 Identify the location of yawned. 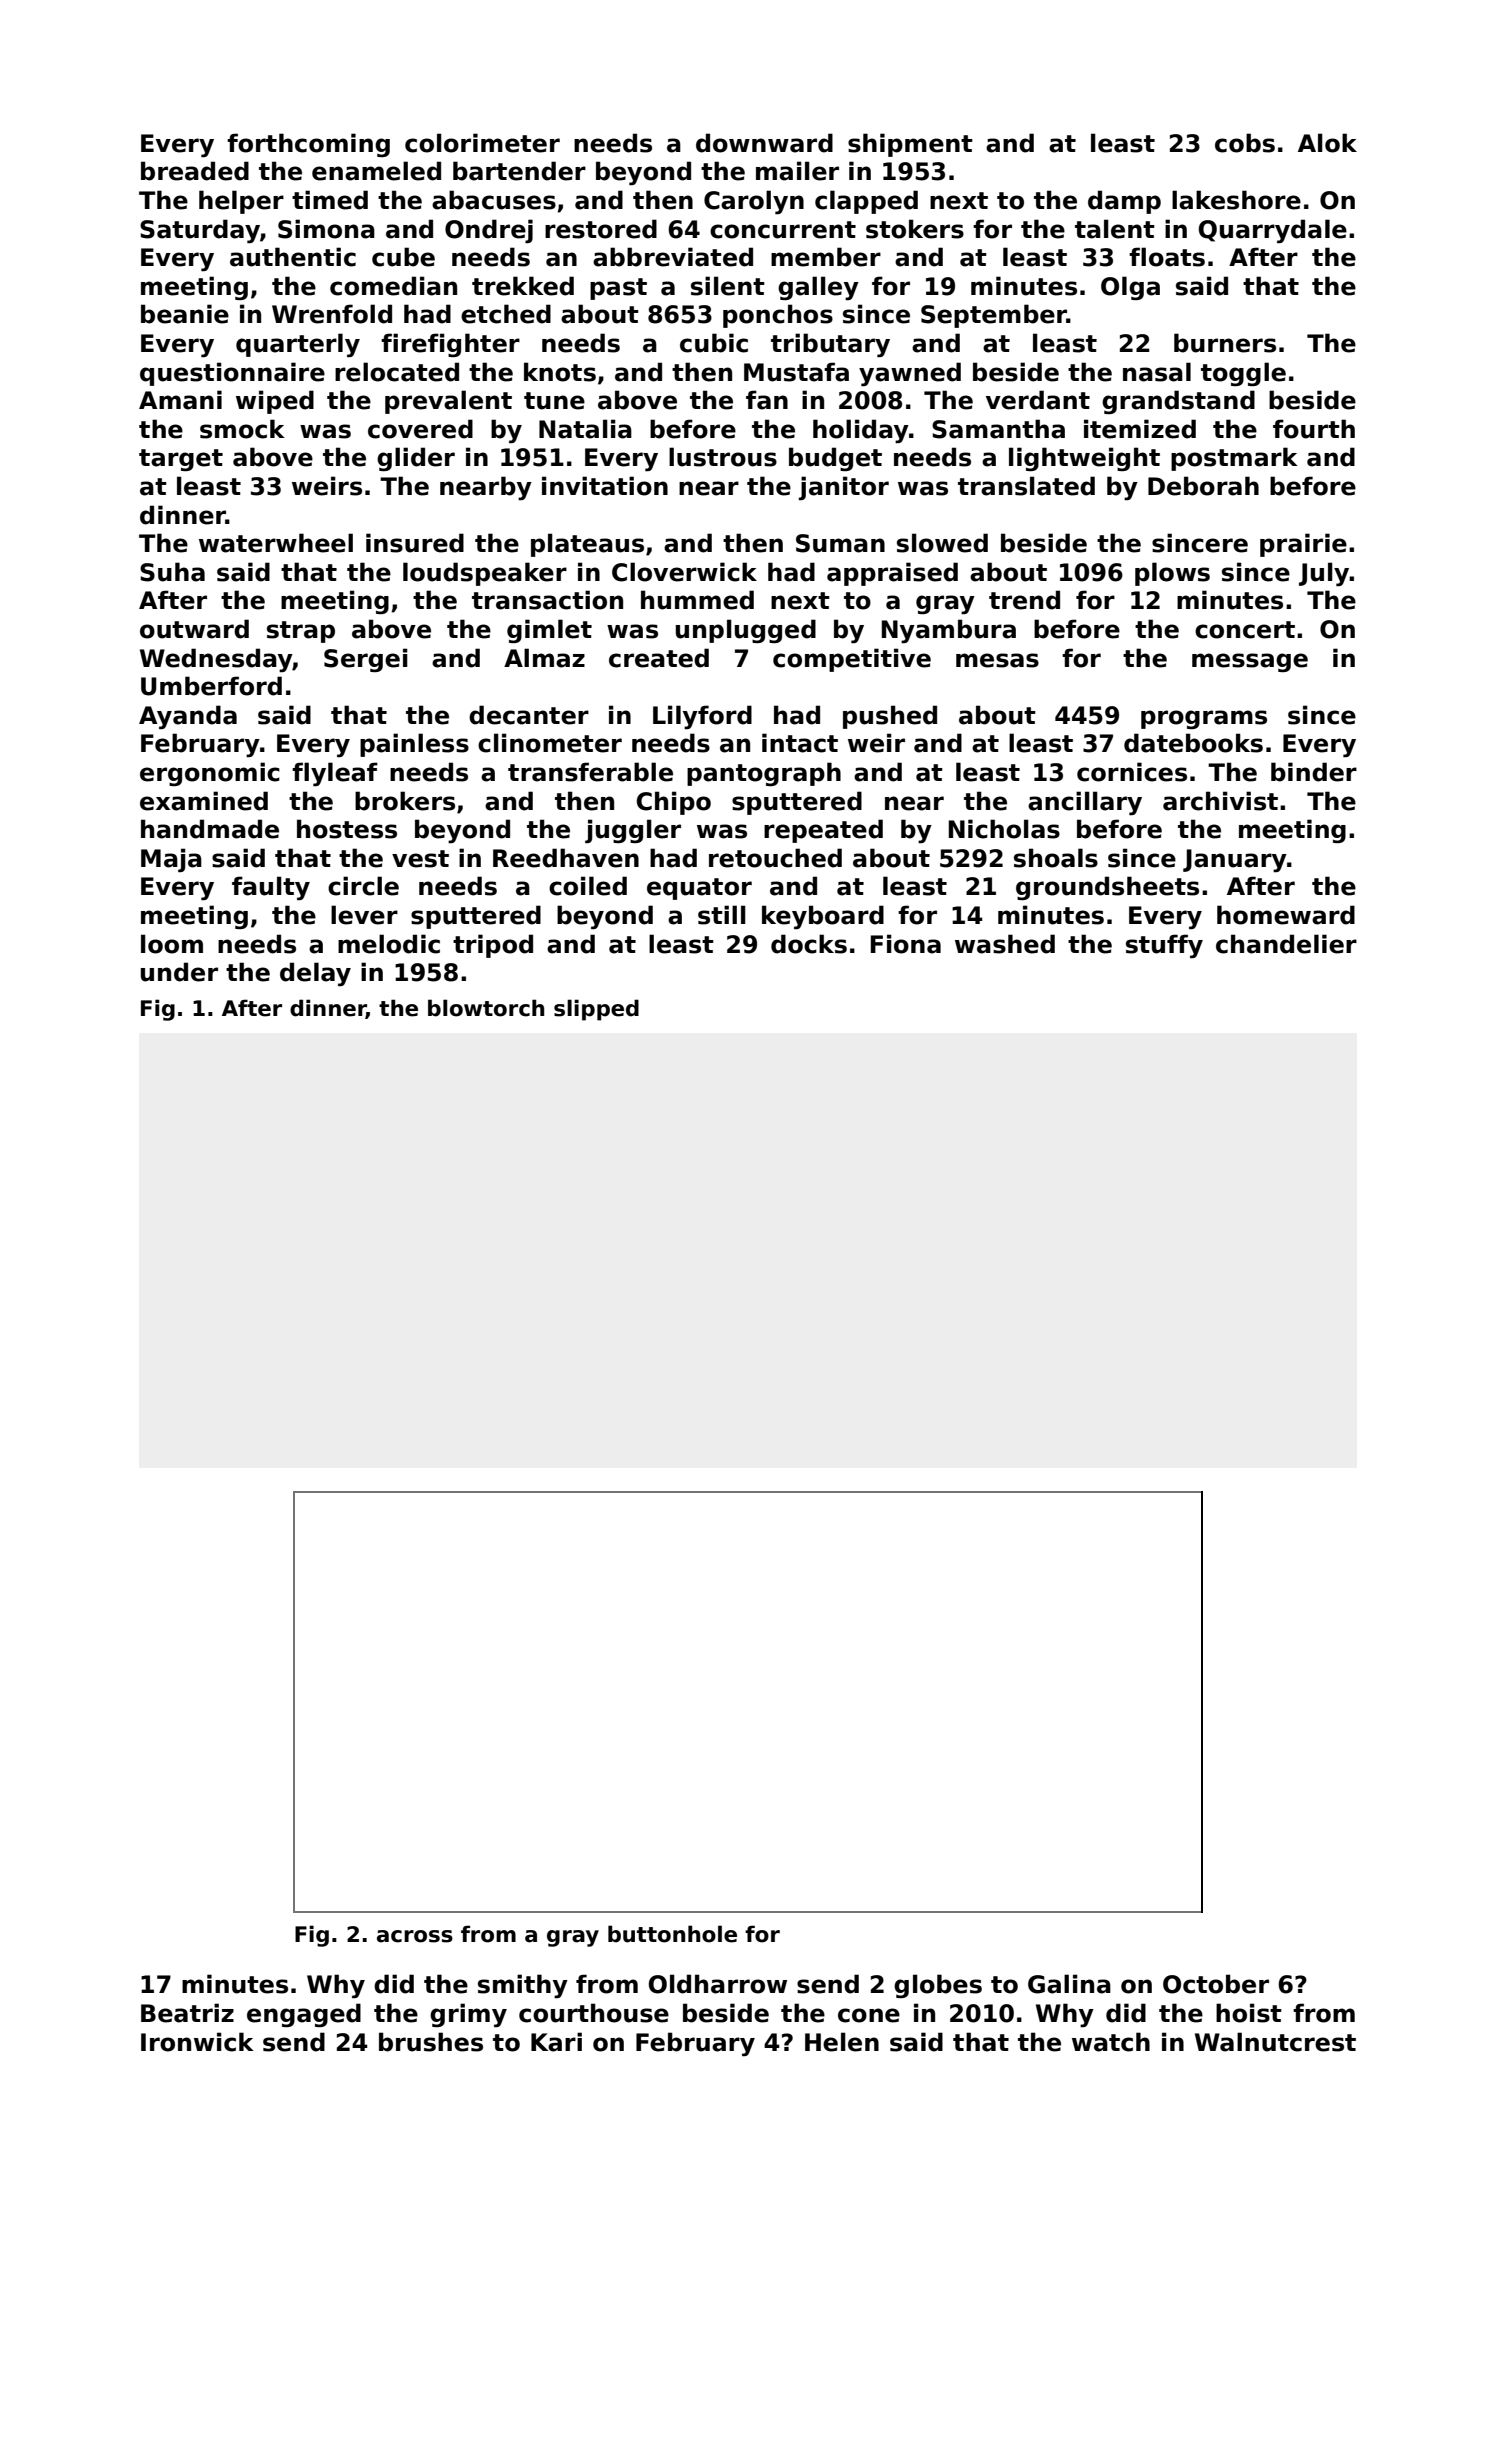
(910, 374).
